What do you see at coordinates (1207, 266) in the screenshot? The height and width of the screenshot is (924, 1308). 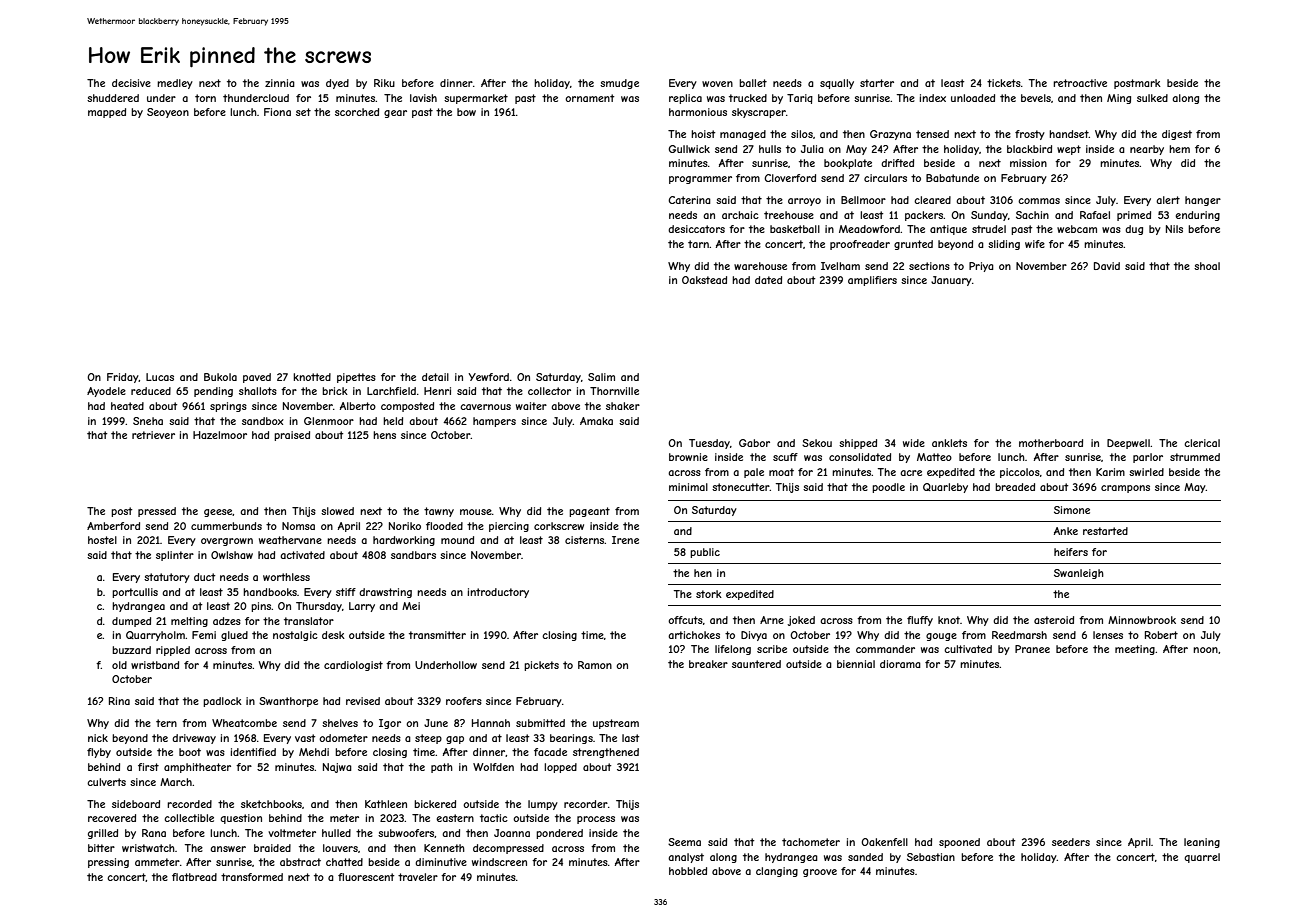 I see `shoal` at bounding box center [1207, 266].
